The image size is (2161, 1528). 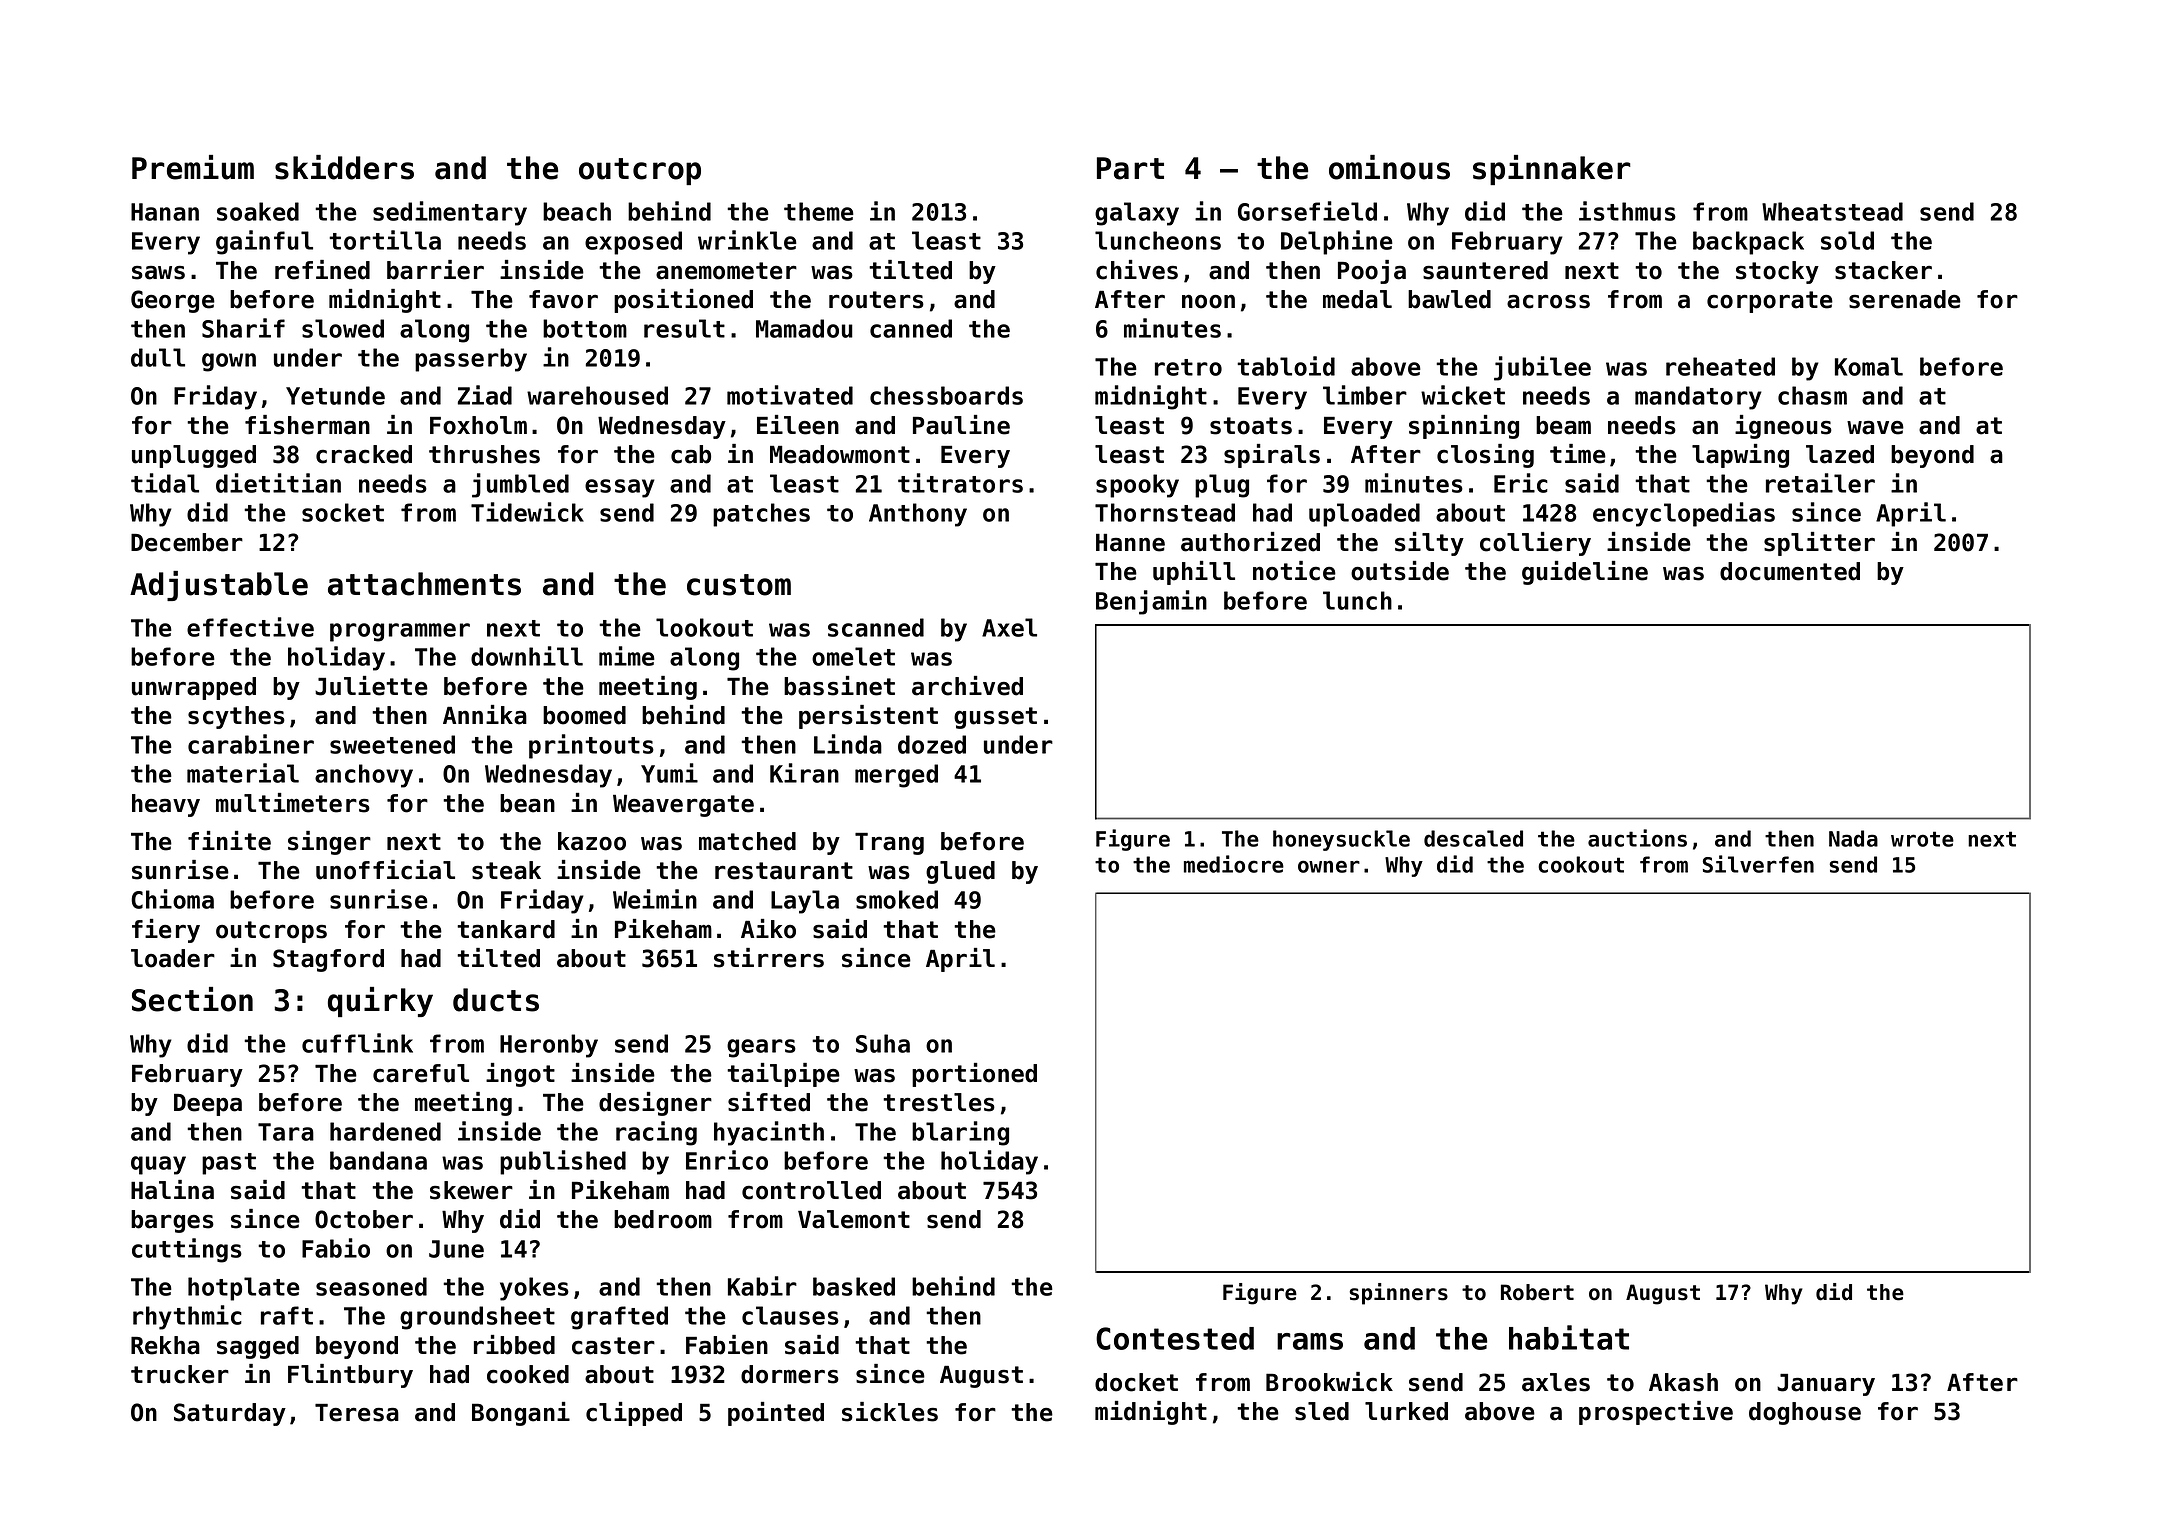 What do you see at coordinates (1130, 168) in the screenshot?
I see `Part` at bounding box center [1130, 168].
